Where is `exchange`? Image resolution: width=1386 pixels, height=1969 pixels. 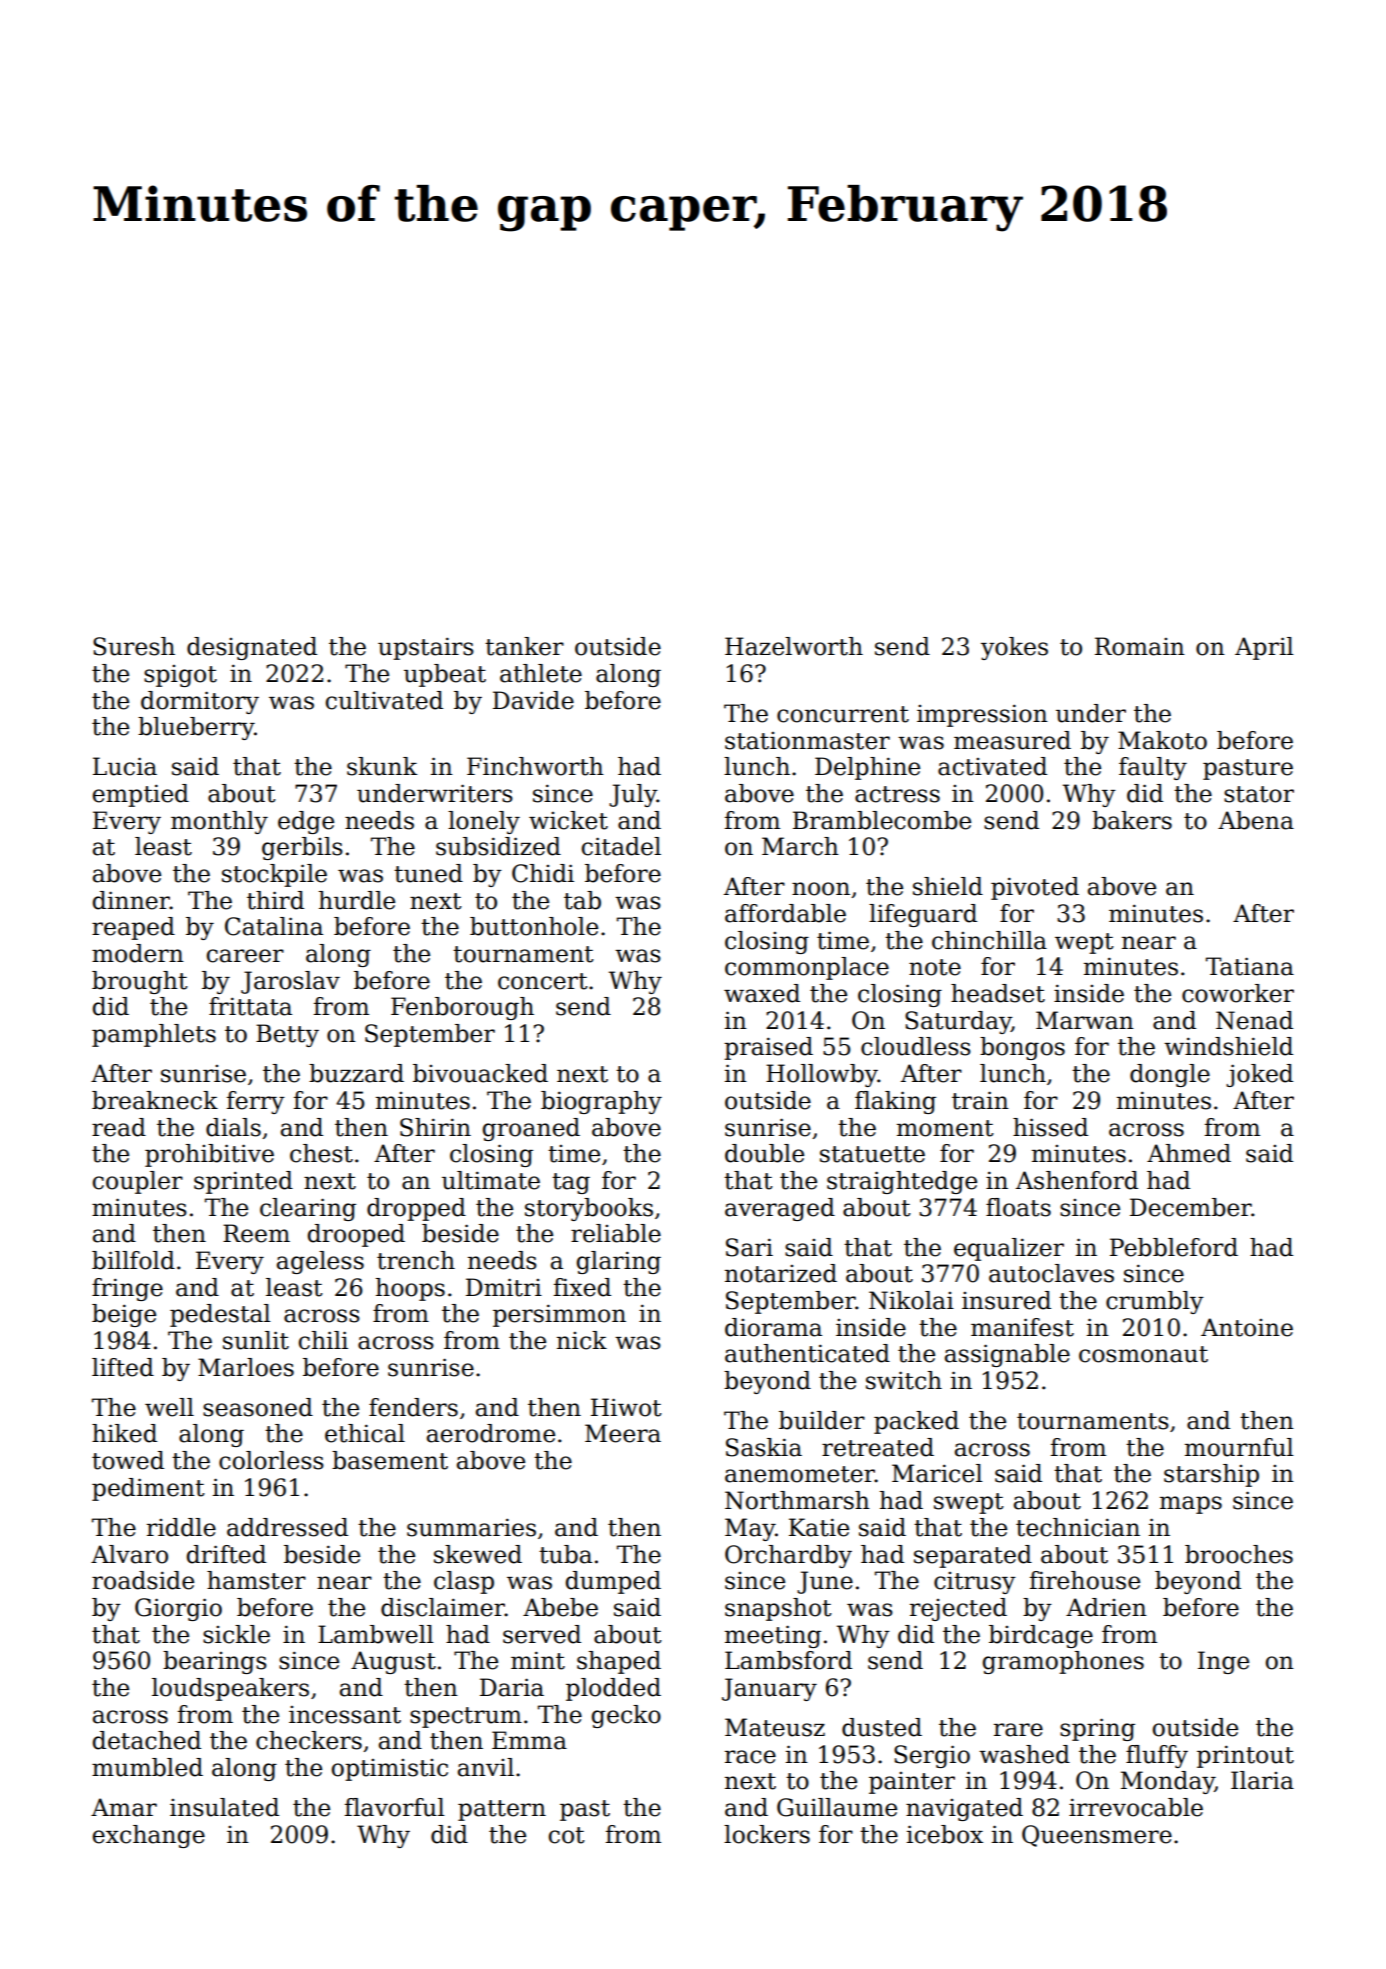 exchange is located at coordinates (149, 1836).
